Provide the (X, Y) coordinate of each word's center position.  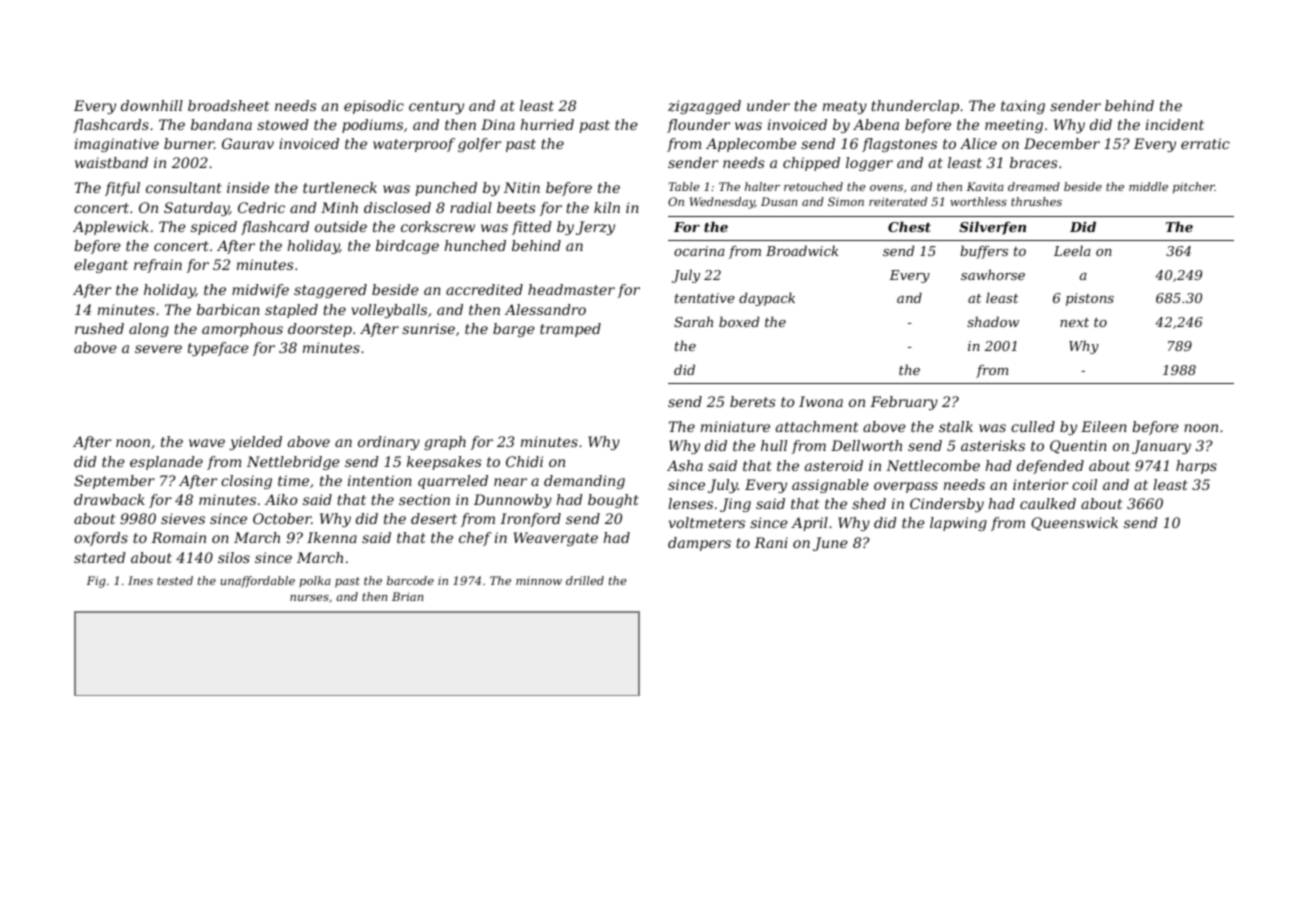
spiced (214, 228)
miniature (735, 426)
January (1161, 447)
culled (1033, 426)
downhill (152, 105)
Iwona (821, 401)
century (436, 107)
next (1074, 322)
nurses (309, 598)
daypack (767, 299)
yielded (255, 443)
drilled (585, 580)
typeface (218, 349)
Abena (876, 124)
